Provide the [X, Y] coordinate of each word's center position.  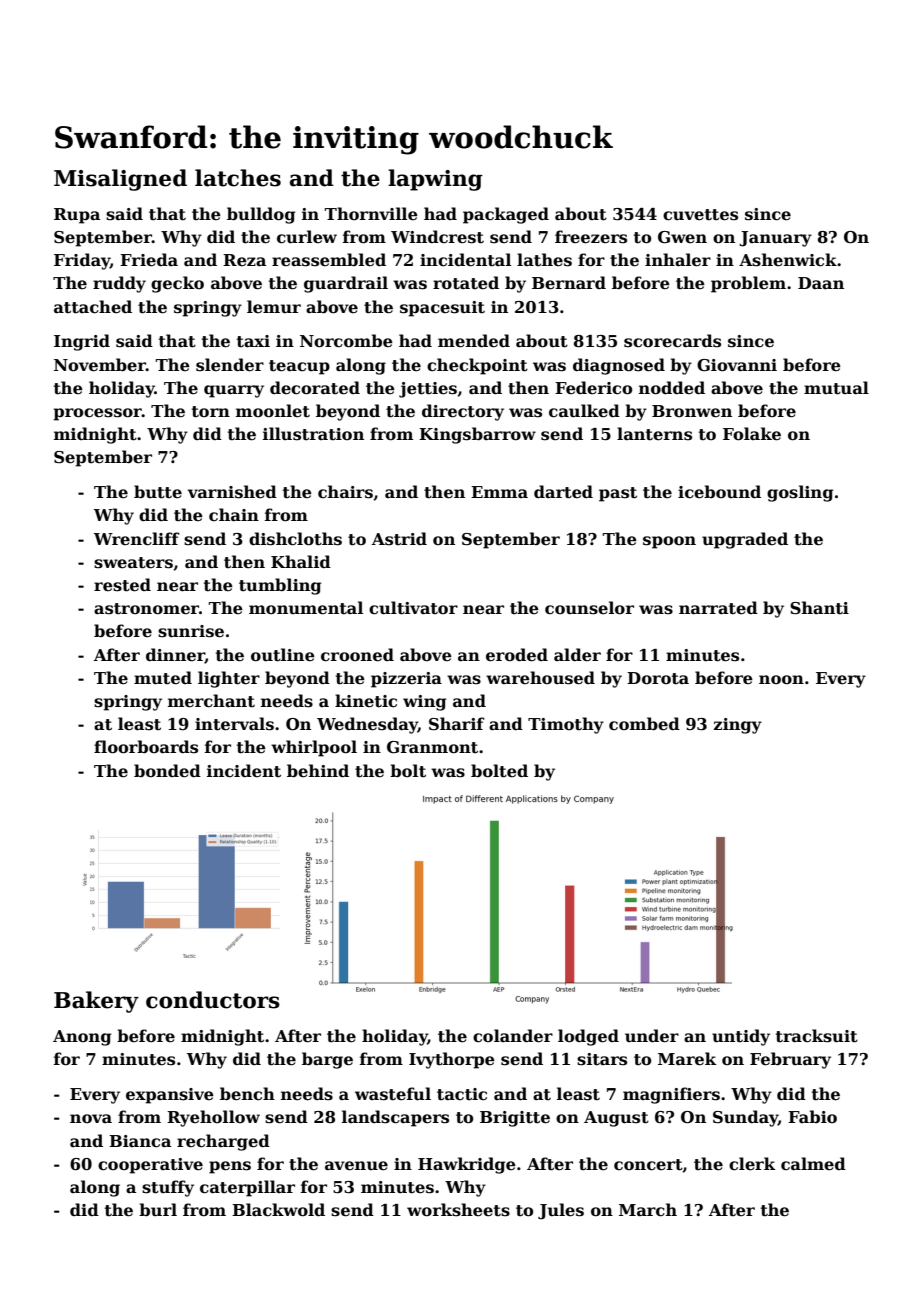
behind [318, 771]
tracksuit [817, 1036]
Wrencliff [137, 539]
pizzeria [406, 680]
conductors [213, 1000]
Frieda [149, 260]
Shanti [819, 608]
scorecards [672, 341]
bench [247, 1094]
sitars [602, 1059]
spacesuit [442, 309]
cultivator [413, 608]
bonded [167, 771]
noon [781, 680]
